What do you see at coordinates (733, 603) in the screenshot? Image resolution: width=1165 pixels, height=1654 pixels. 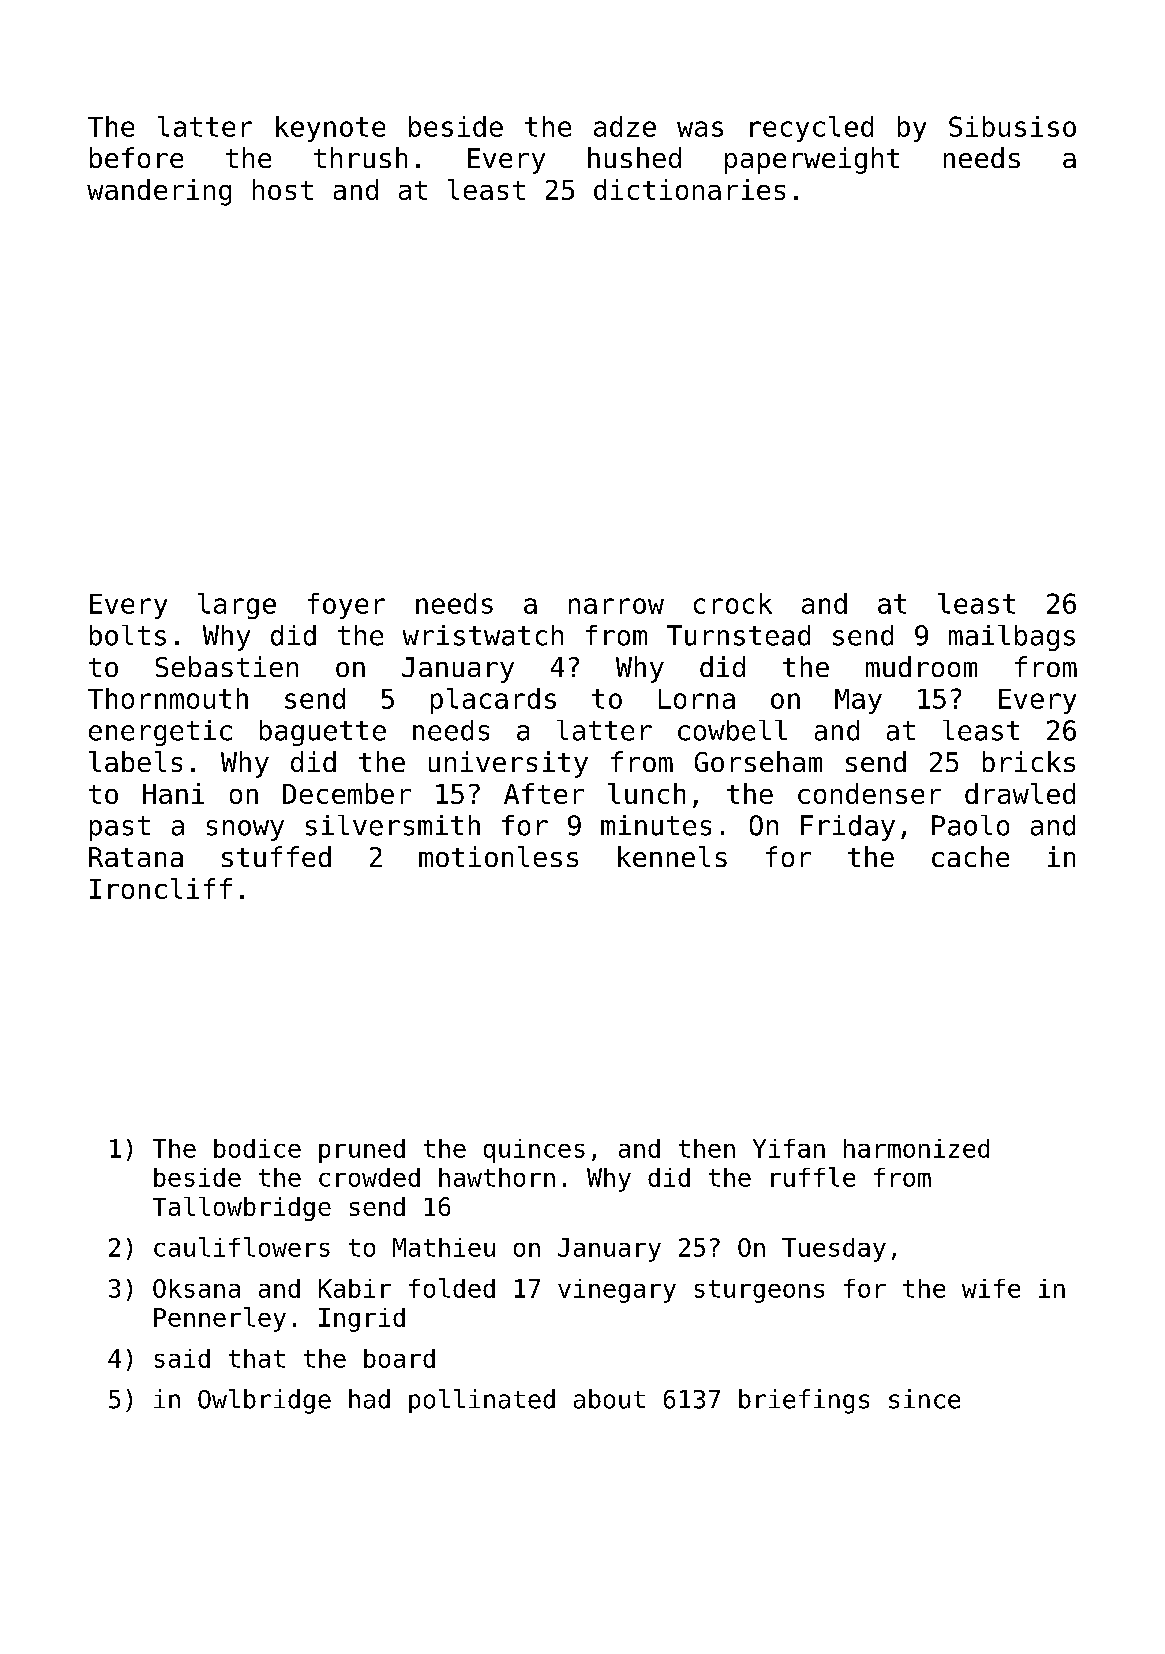 I see `crock` at bounding box center [733, 603].
